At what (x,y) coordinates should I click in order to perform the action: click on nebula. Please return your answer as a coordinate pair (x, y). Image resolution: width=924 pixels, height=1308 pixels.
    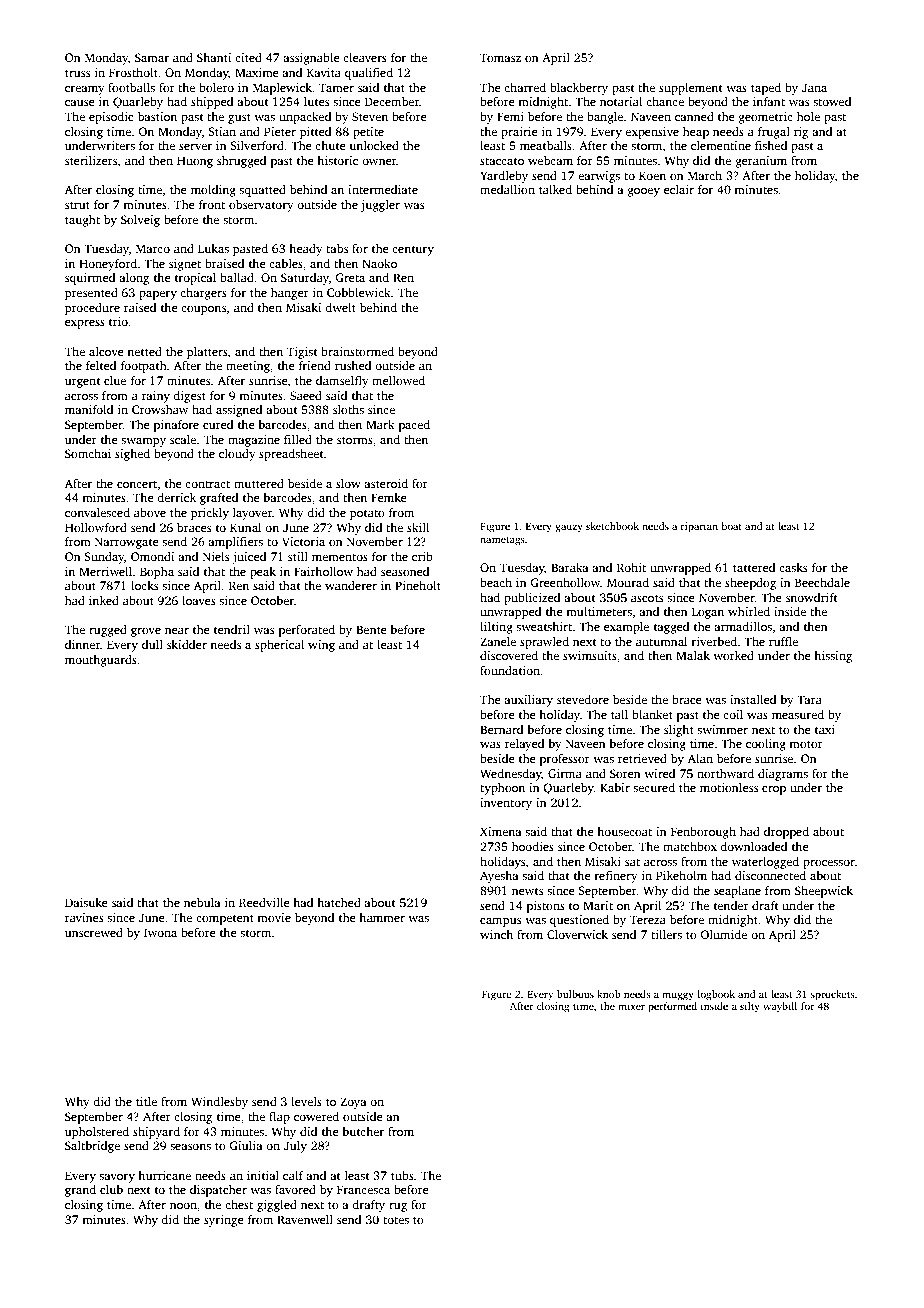
    Looking at the image, I should click on (202, 902).
